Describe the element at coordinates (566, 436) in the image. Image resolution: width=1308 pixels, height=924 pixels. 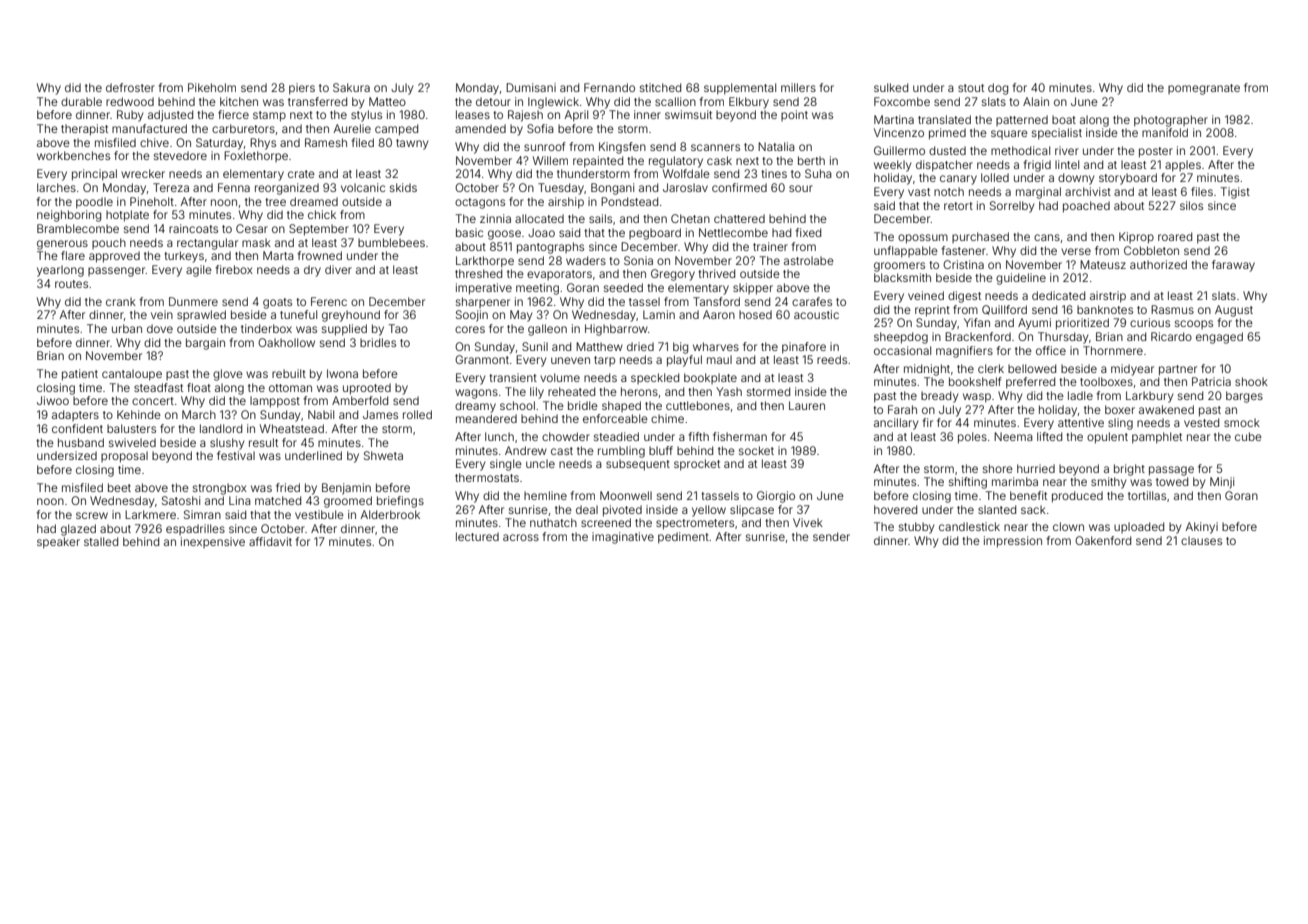
I see `chowder` at that location.
